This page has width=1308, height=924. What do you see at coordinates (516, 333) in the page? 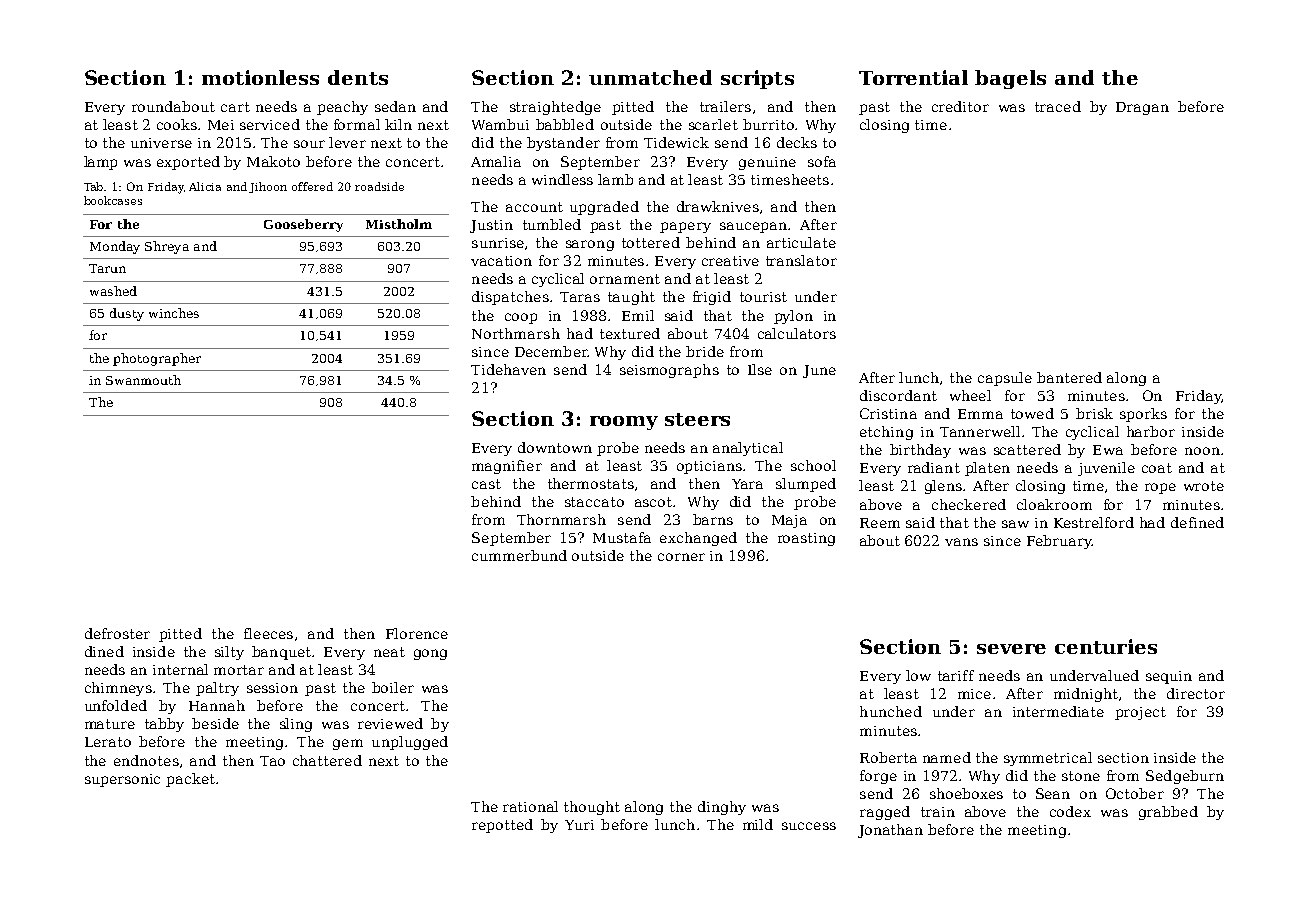
I see `Northmarsh` at bounding box center [516, 333].
